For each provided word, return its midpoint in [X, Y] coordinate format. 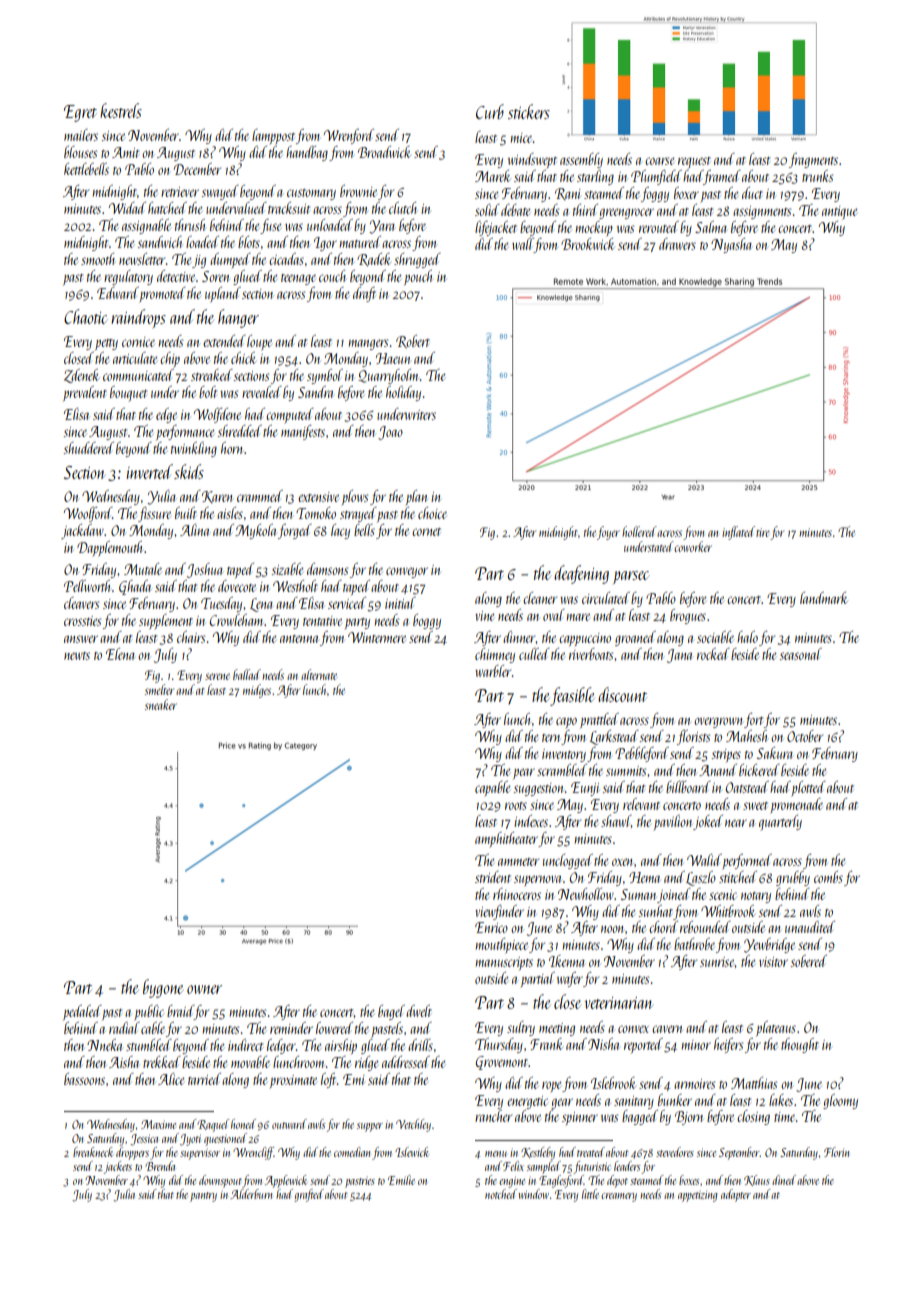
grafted [309, 1195]
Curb [490, 111]
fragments [813, 160]
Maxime [158, 1124]
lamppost [273, 136]
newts [77, 656]
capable [492, 788]
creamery [619, 1197]
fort [753, 720]
